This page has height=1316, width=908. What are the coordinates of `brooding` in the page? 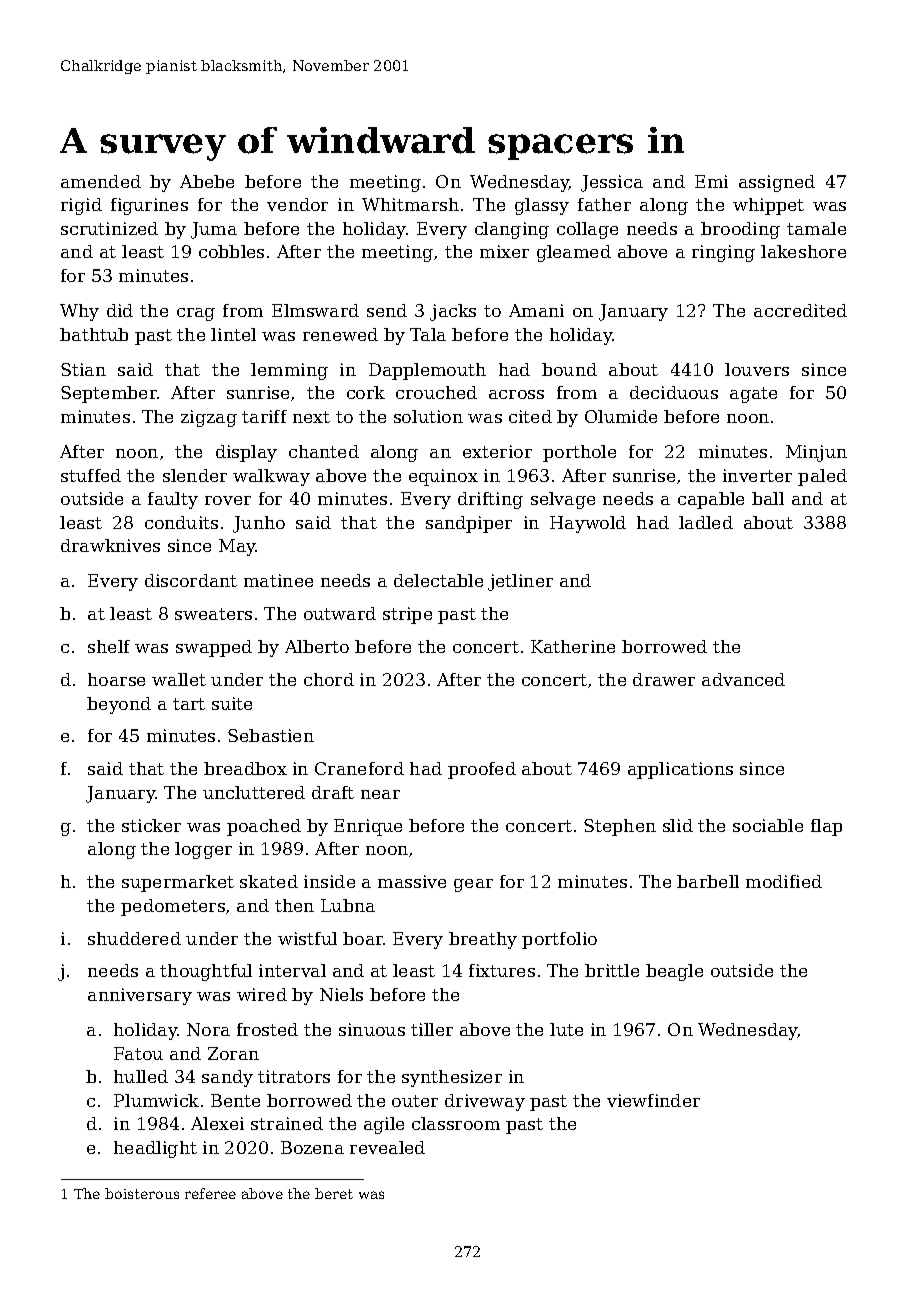 It's located at (740, 230).
